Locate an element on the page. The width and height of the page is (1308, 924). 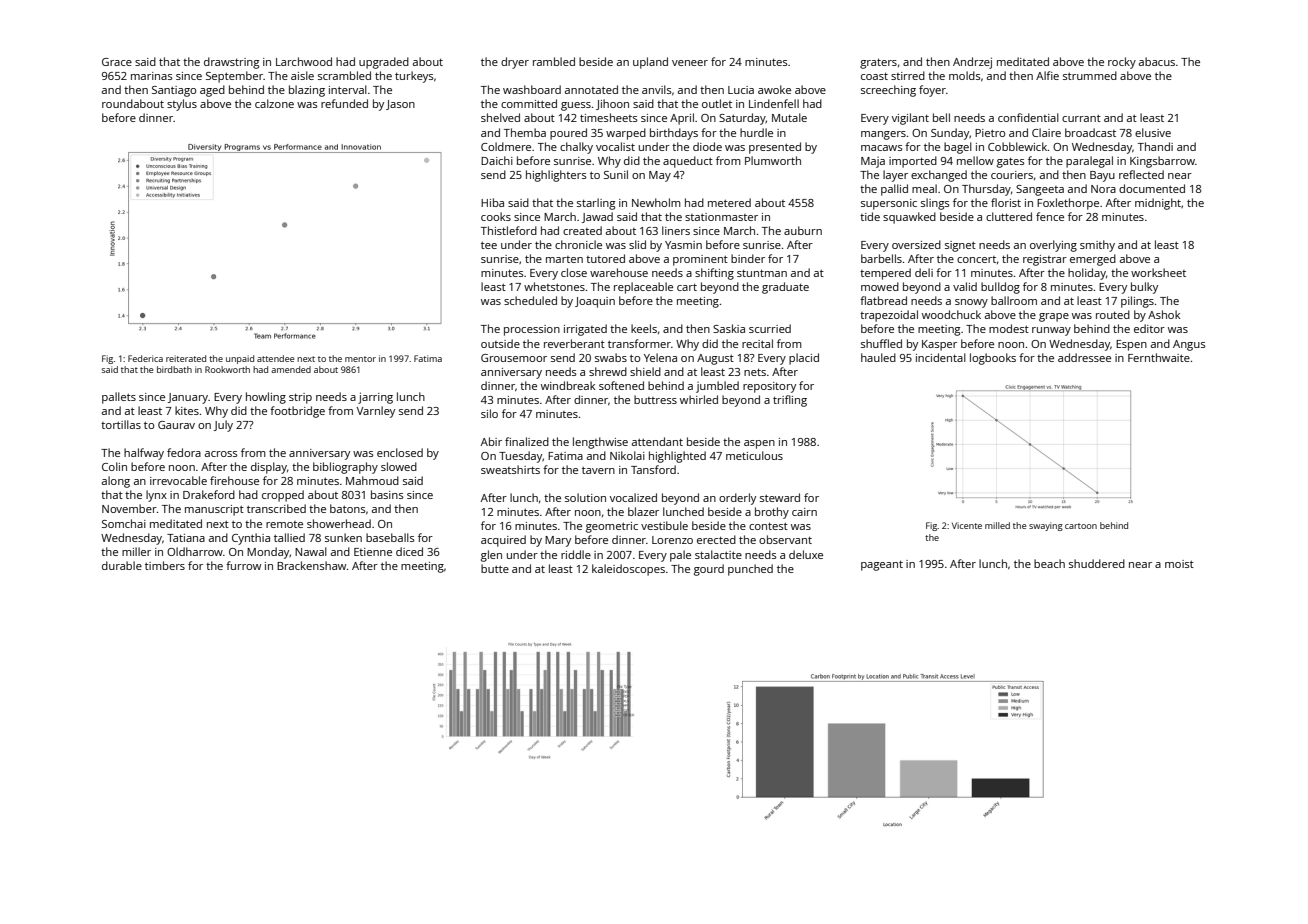
washboard is located at coordinates (532, 89).
